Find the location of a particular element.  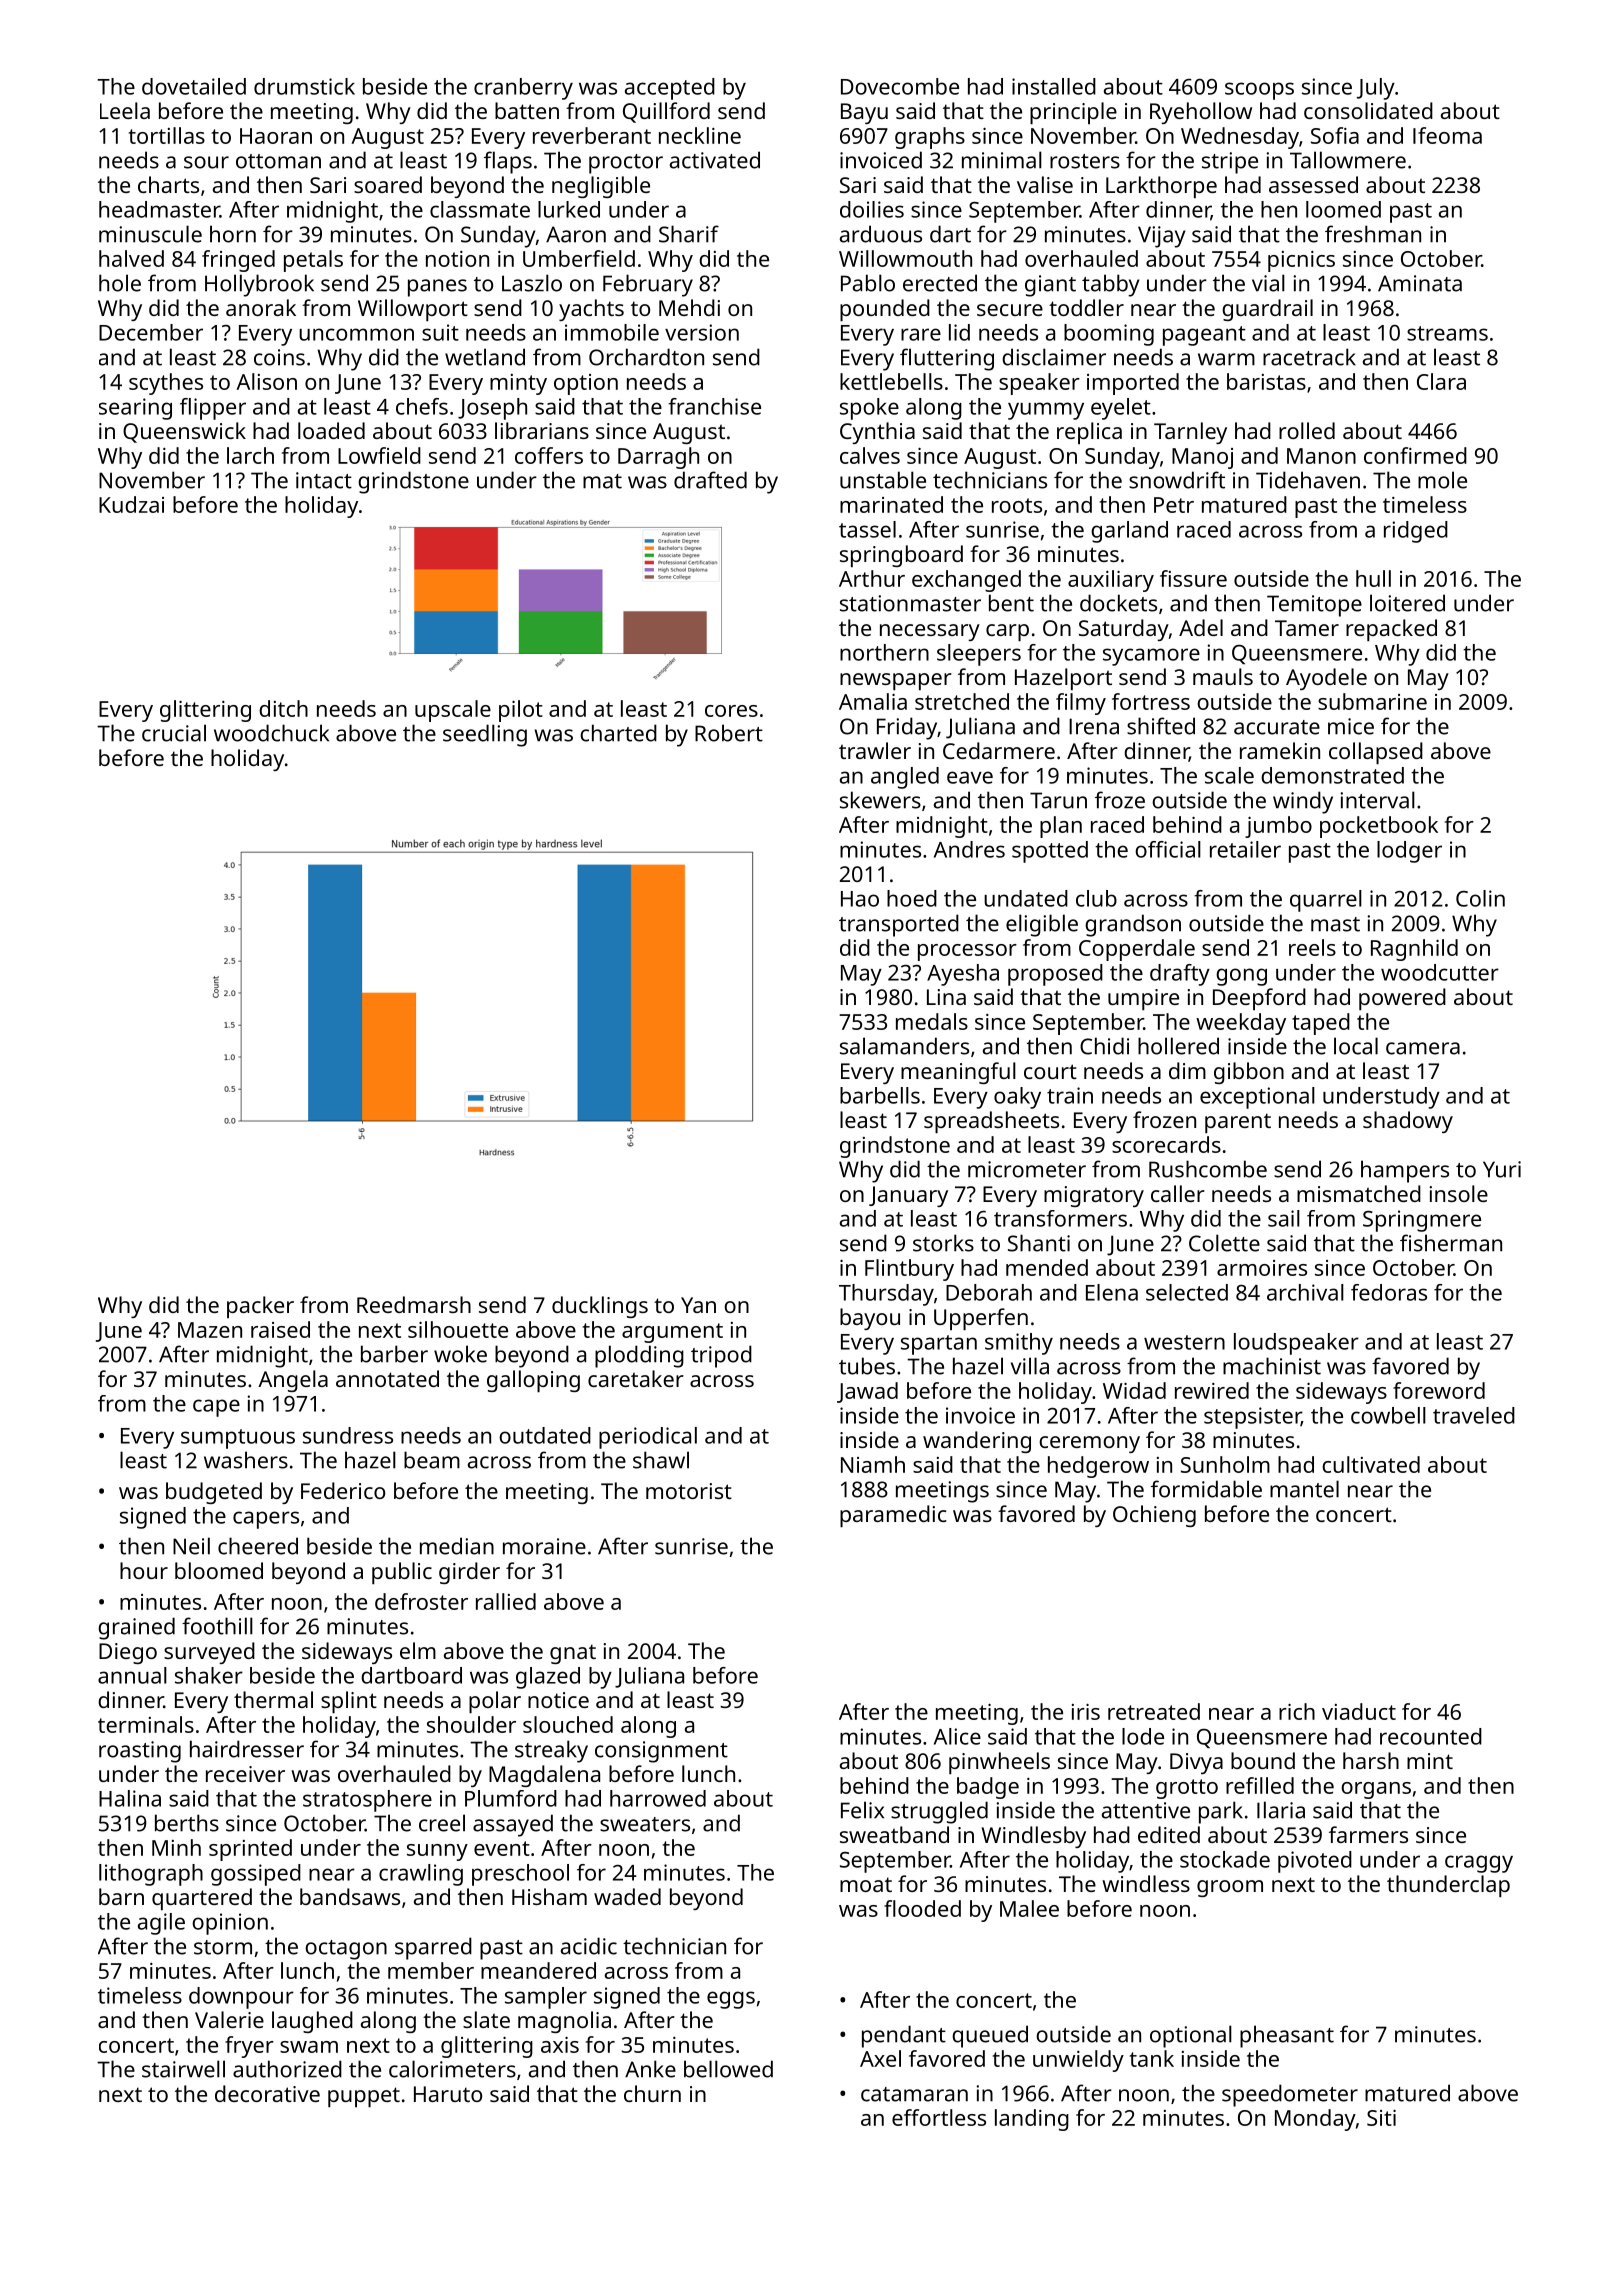

packer is located at coordinates (260, 1307).
